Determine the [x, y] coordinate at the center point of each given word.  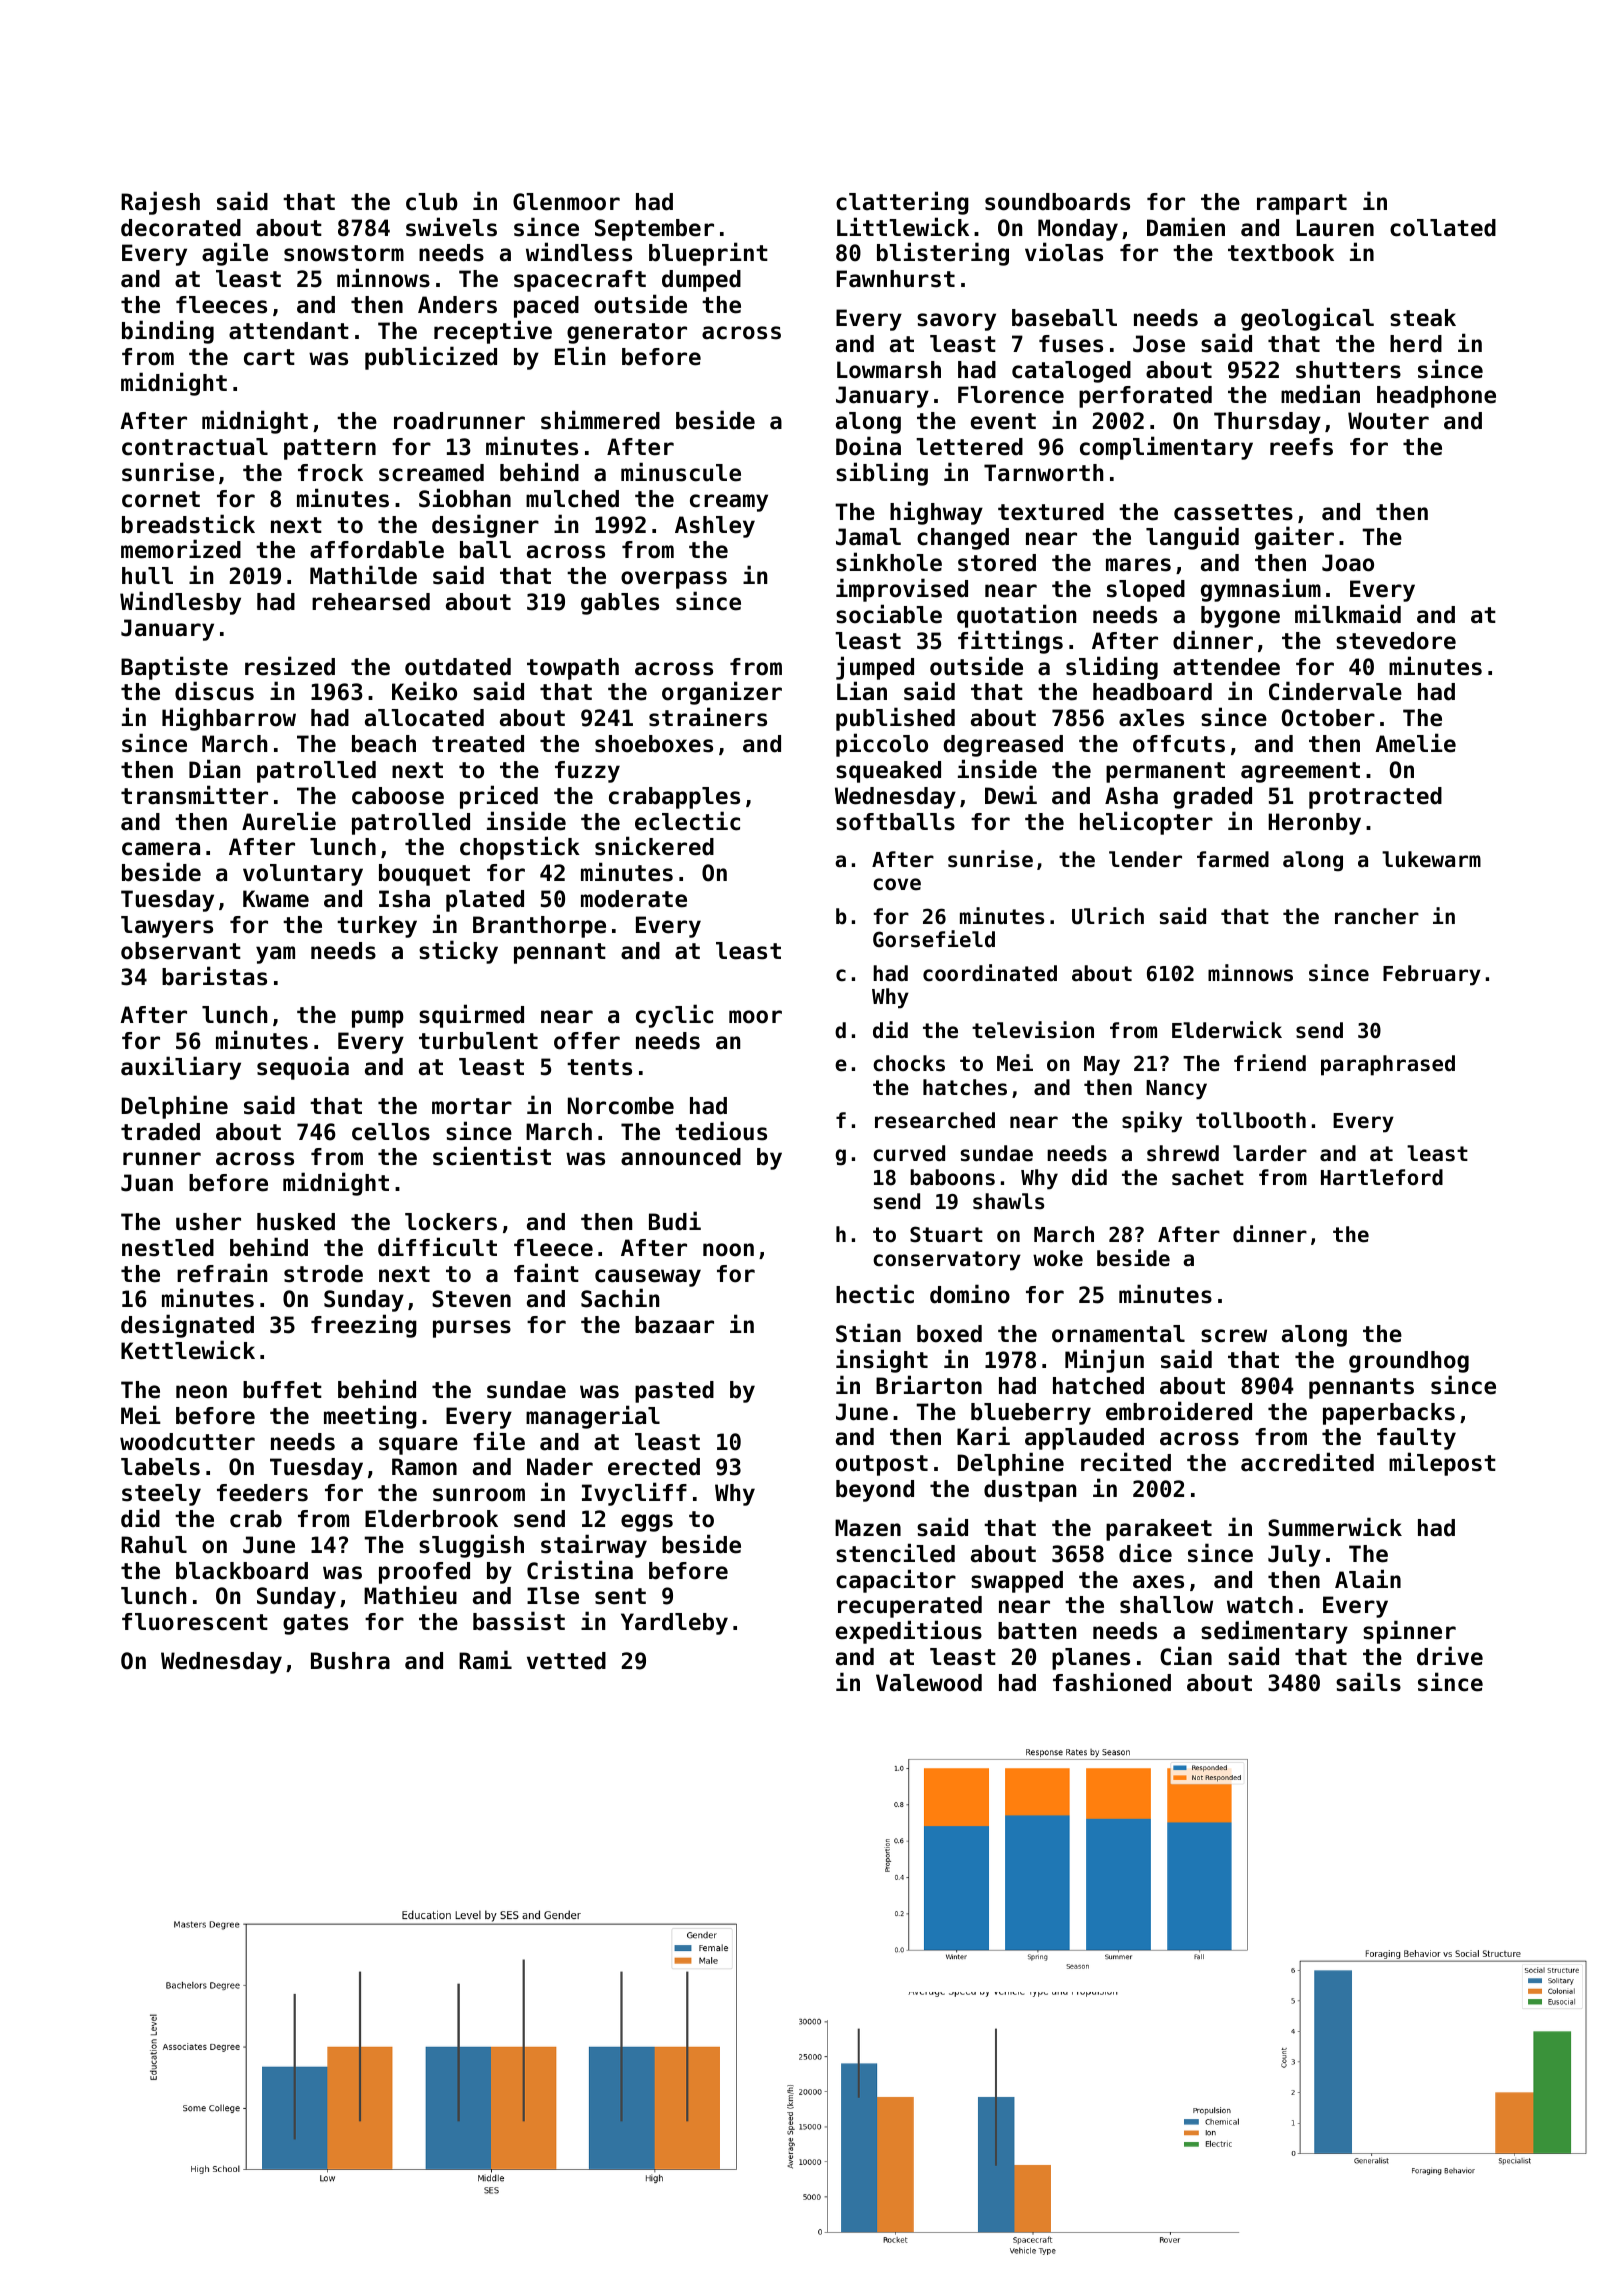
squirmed [471, 1016]
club [432, 202]
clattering [902, 203]
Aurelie [289, 821]
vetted [566, 1661]
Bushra [350, 1661]
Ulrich [1108, 916]
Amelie [1415, 743]
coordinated [990, 973]
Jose [1159, 344]
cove [897, 884]
